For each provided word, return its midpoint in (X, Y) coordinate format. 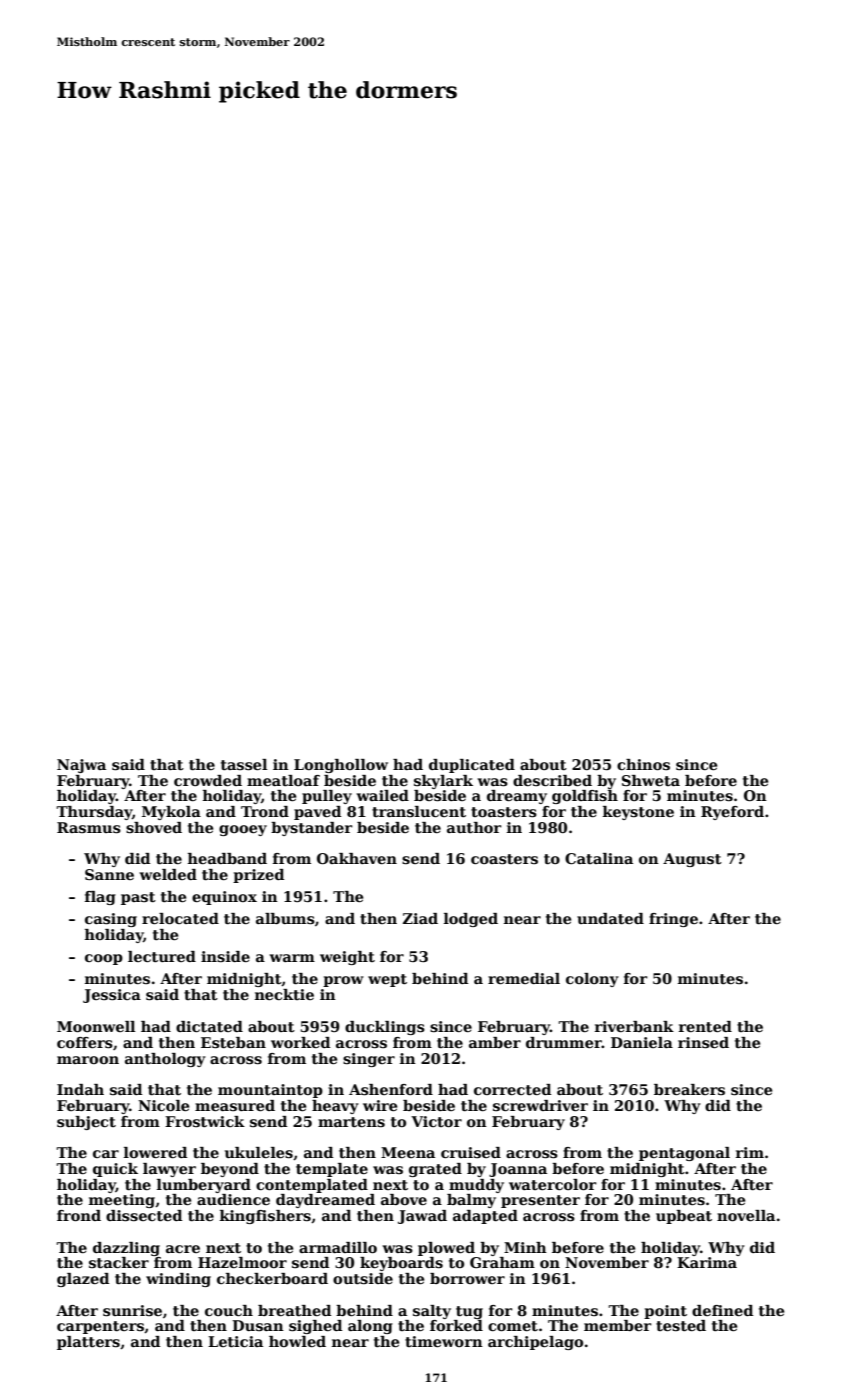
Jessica (112, 996)
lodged (471, 920)
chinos (643, 764)
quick (115, 1170)
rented (705, 1026)
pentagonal (684, 1154)
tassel (244, 765)
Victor (436, 1121)
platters (88, 1343)
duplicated (472, 766)
